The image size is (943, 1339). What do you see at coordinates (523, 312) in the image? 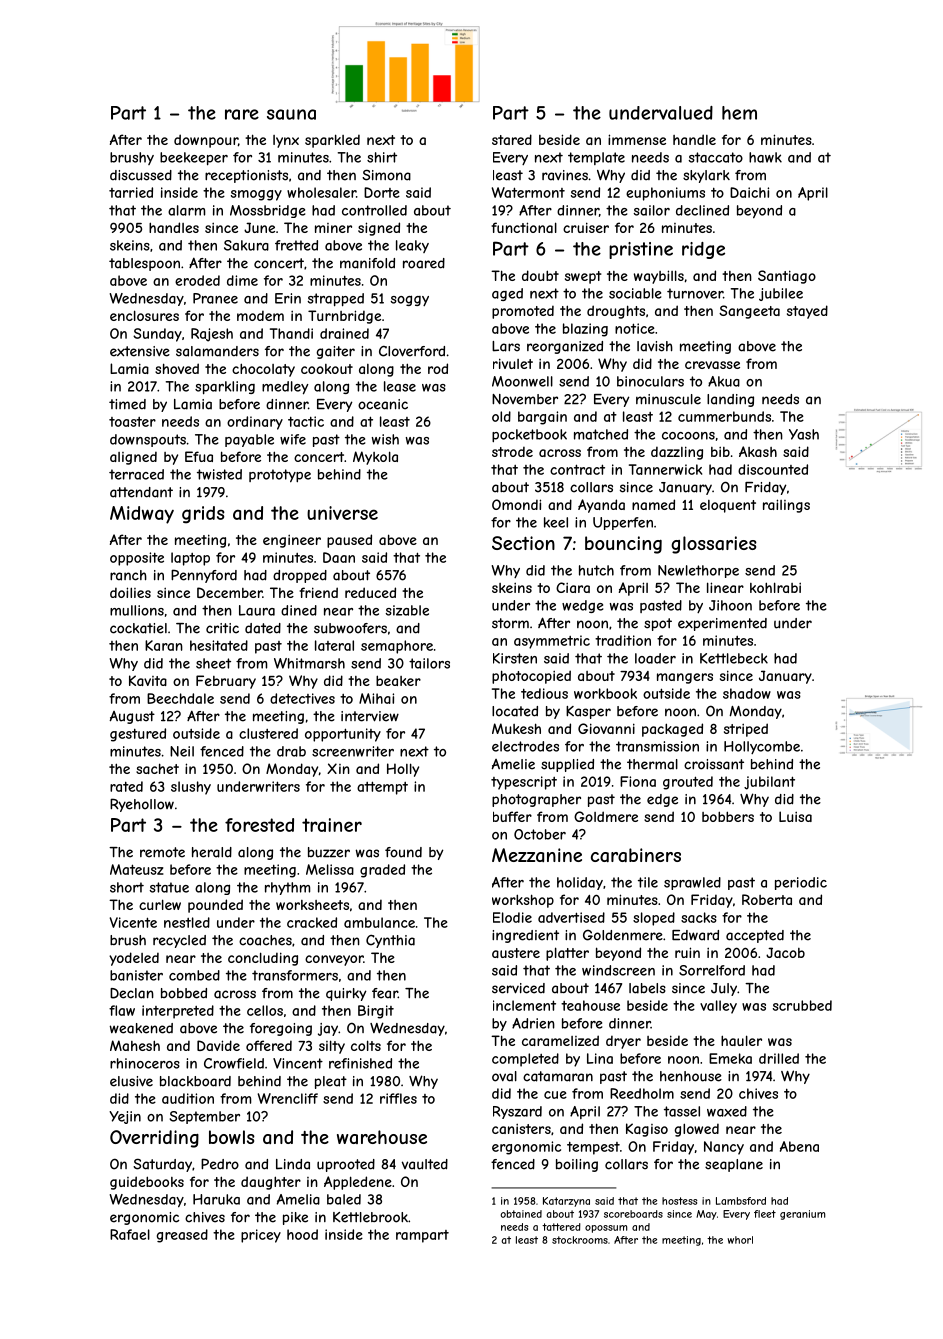
I see `promoted` at bounding box center [523, 312].
